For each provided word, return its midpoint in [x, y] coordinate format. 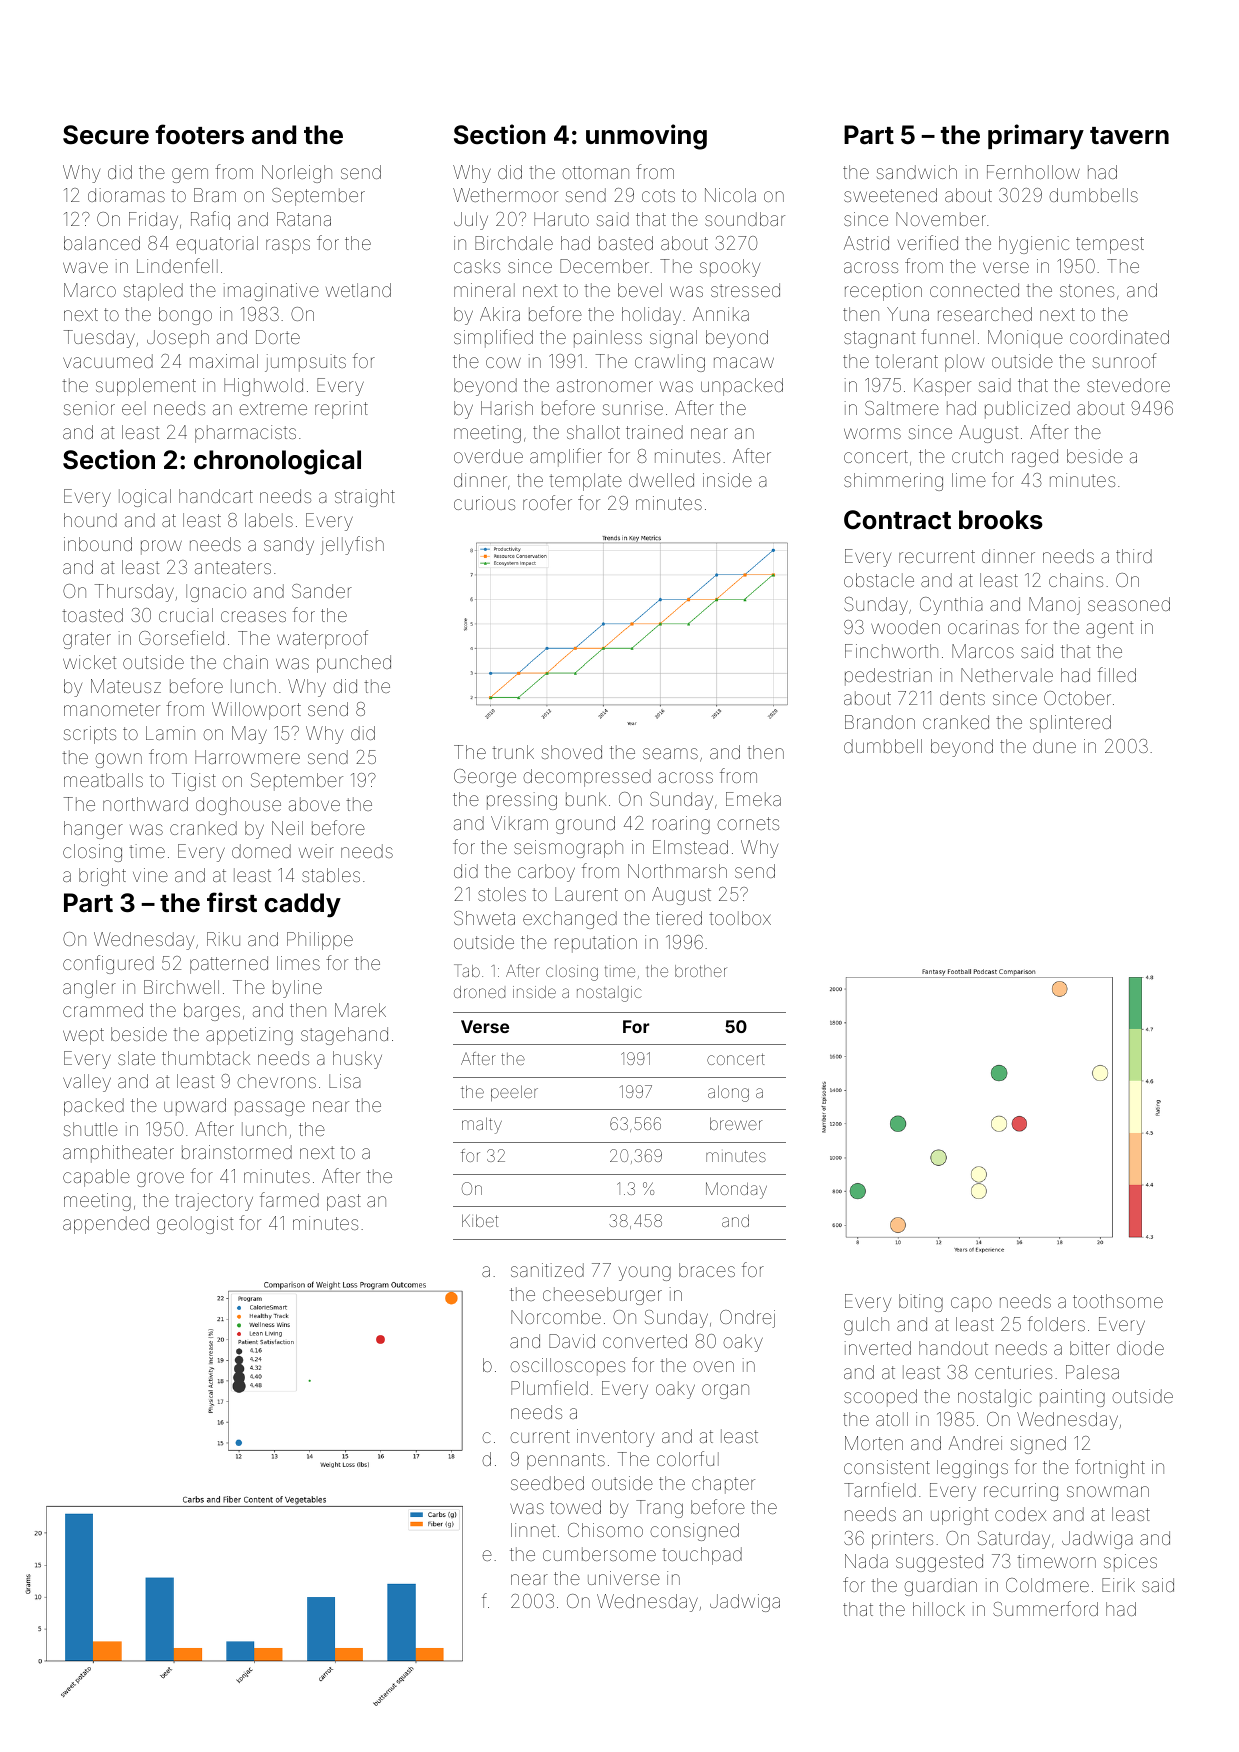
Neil [287, 828]
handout [953, 1348]
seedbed [547, 1483]
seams [670, 753]
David [572, 1341]
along [728, 1093]
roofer [547, 502]
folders [1056, 1323]
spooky [730, 268]
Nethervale [1007, 675]
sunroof [1124, 360]
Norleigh [297, 174]
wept [83, 1036]
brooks [1001, 520]
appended [106, 1225]
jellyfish [352, 545]
